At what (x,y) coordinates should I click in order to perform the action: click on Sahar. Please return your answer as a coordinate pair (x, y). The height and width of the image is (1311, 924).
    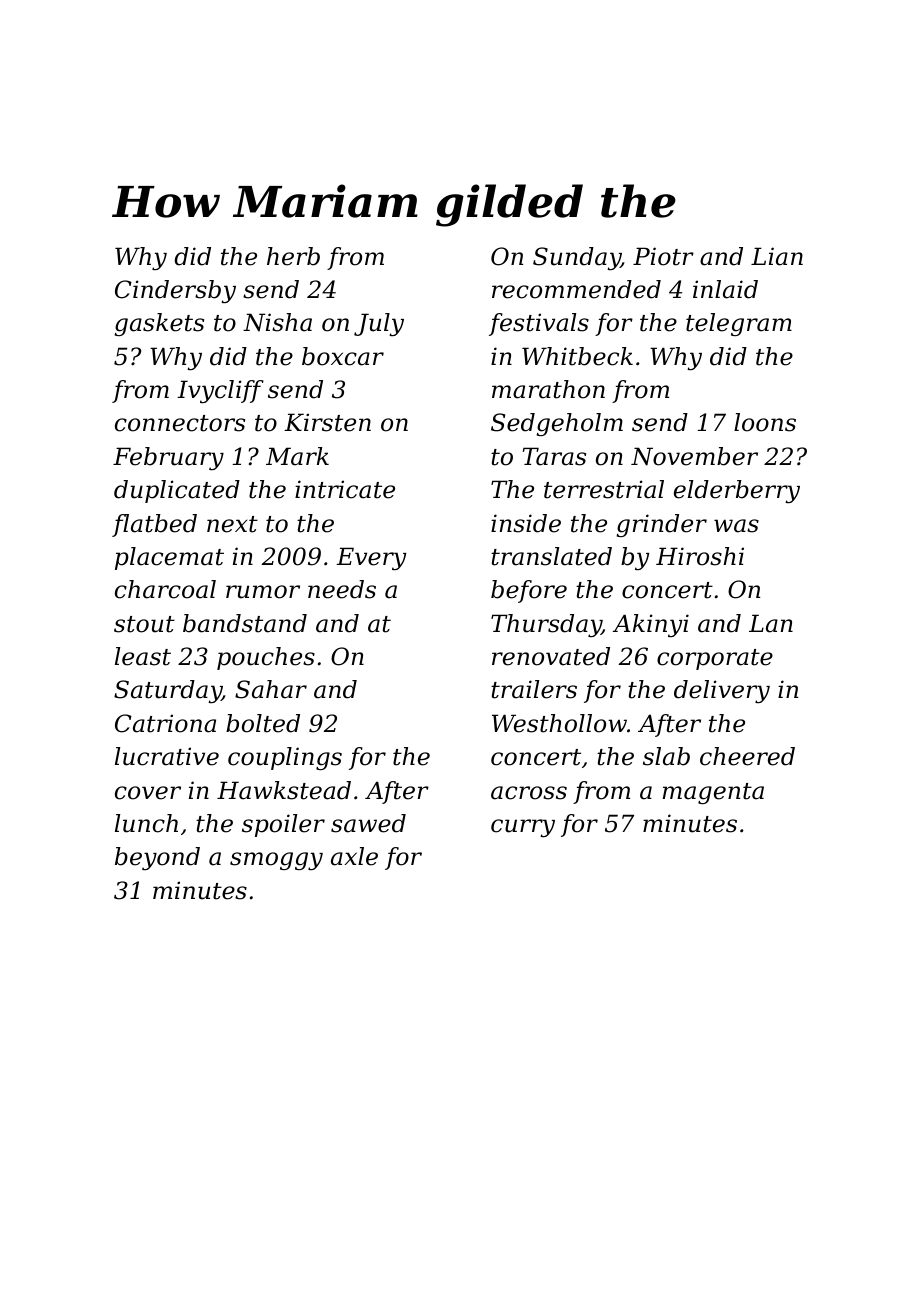
    Looking at the image, I should click on (271, 689).
